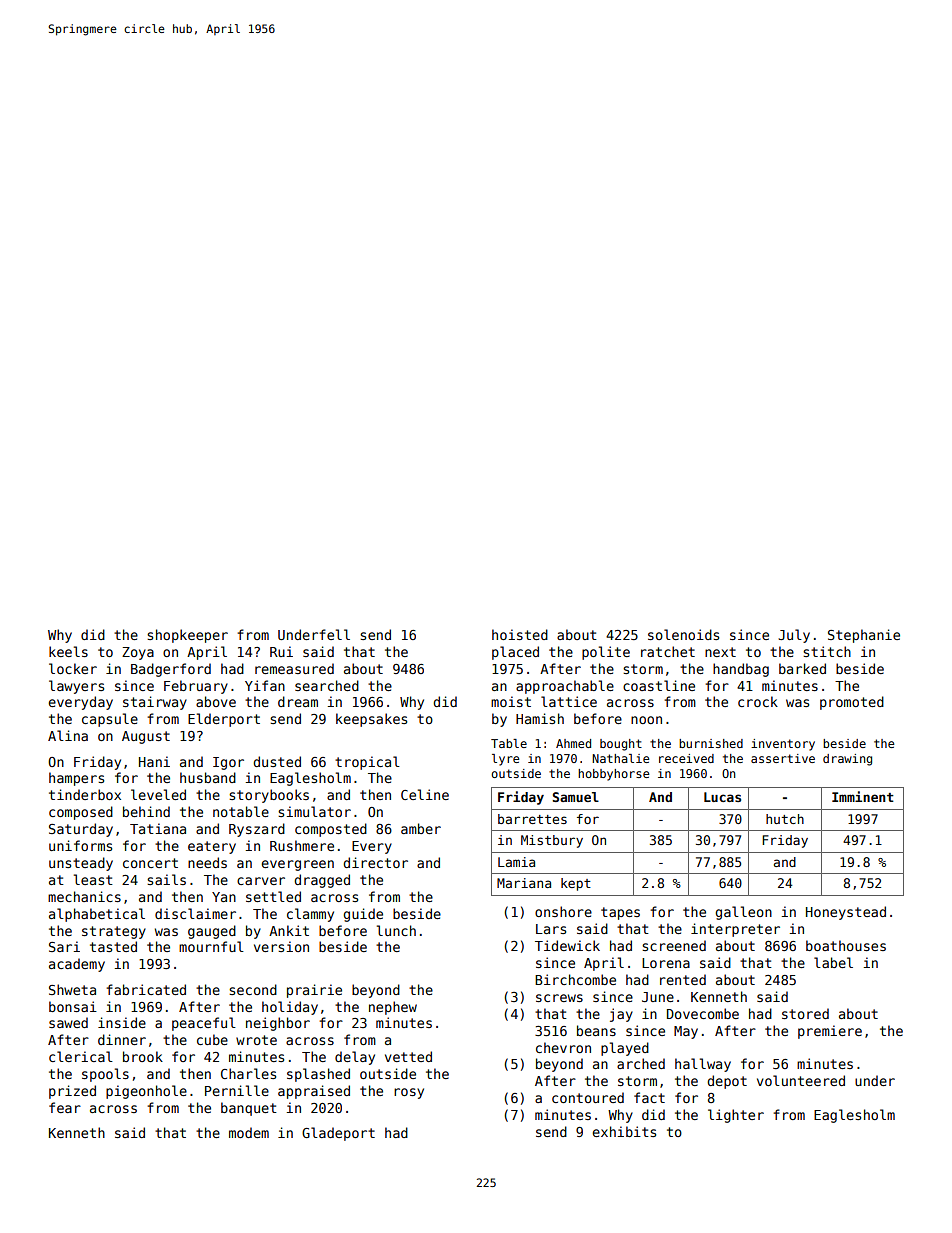 The width and height of the screenshot is (952, 1233). Describe the element at coordinates (302, 845) in the screenshot. I see `Rushmere` at that location.
